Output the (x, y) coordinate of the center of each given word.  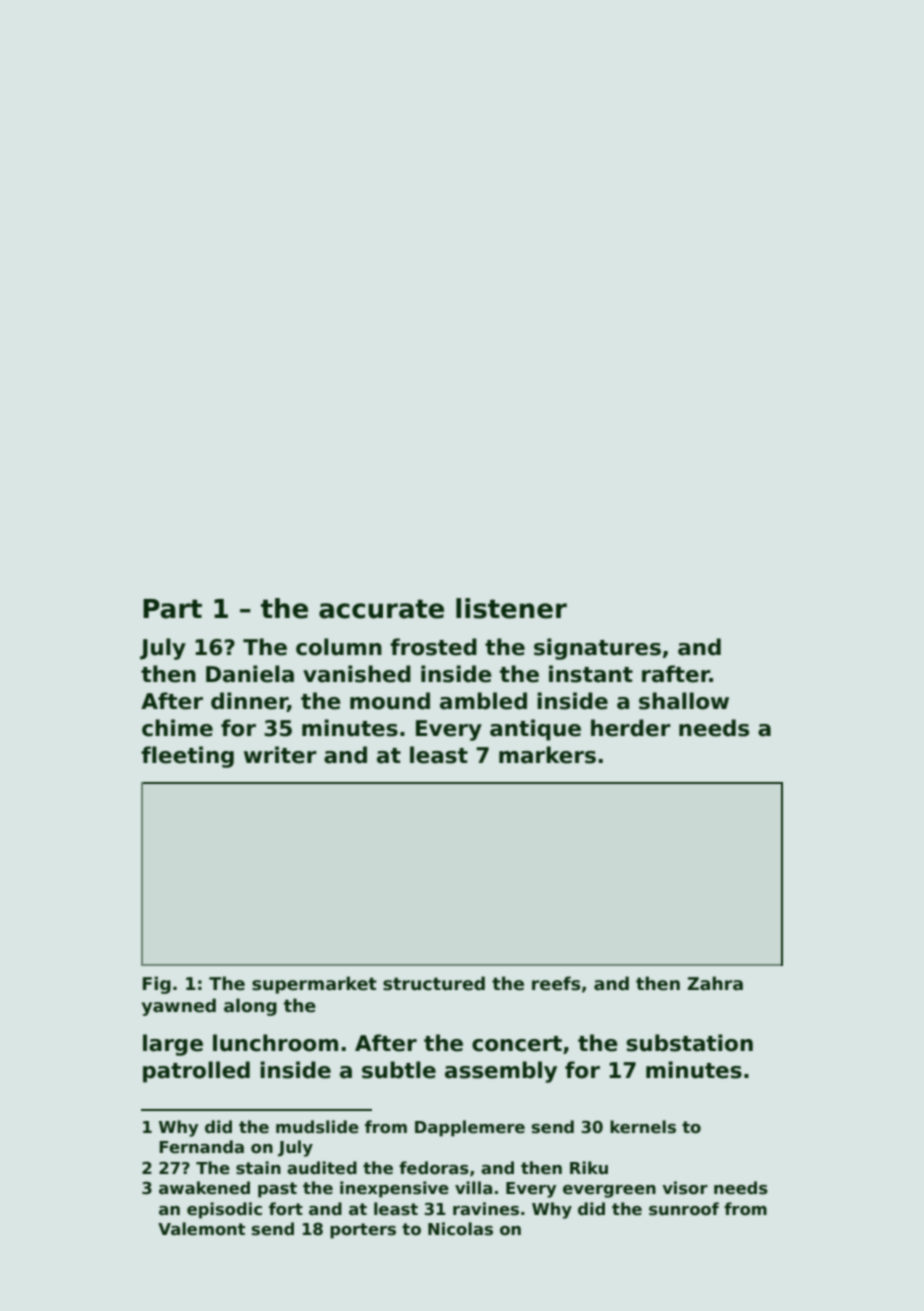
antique (535, 730)
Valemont (201, 1229)
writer (280, 755)
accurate (381, 609)
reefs (556, 983)
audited (322, 1168)
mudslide (317, 1127)
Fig (157, 985)
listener (511, 608)
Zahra (715, 983)
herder (631, 728)
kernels (643, 1127)
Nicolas (460, 1229)
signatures (597, 649)
